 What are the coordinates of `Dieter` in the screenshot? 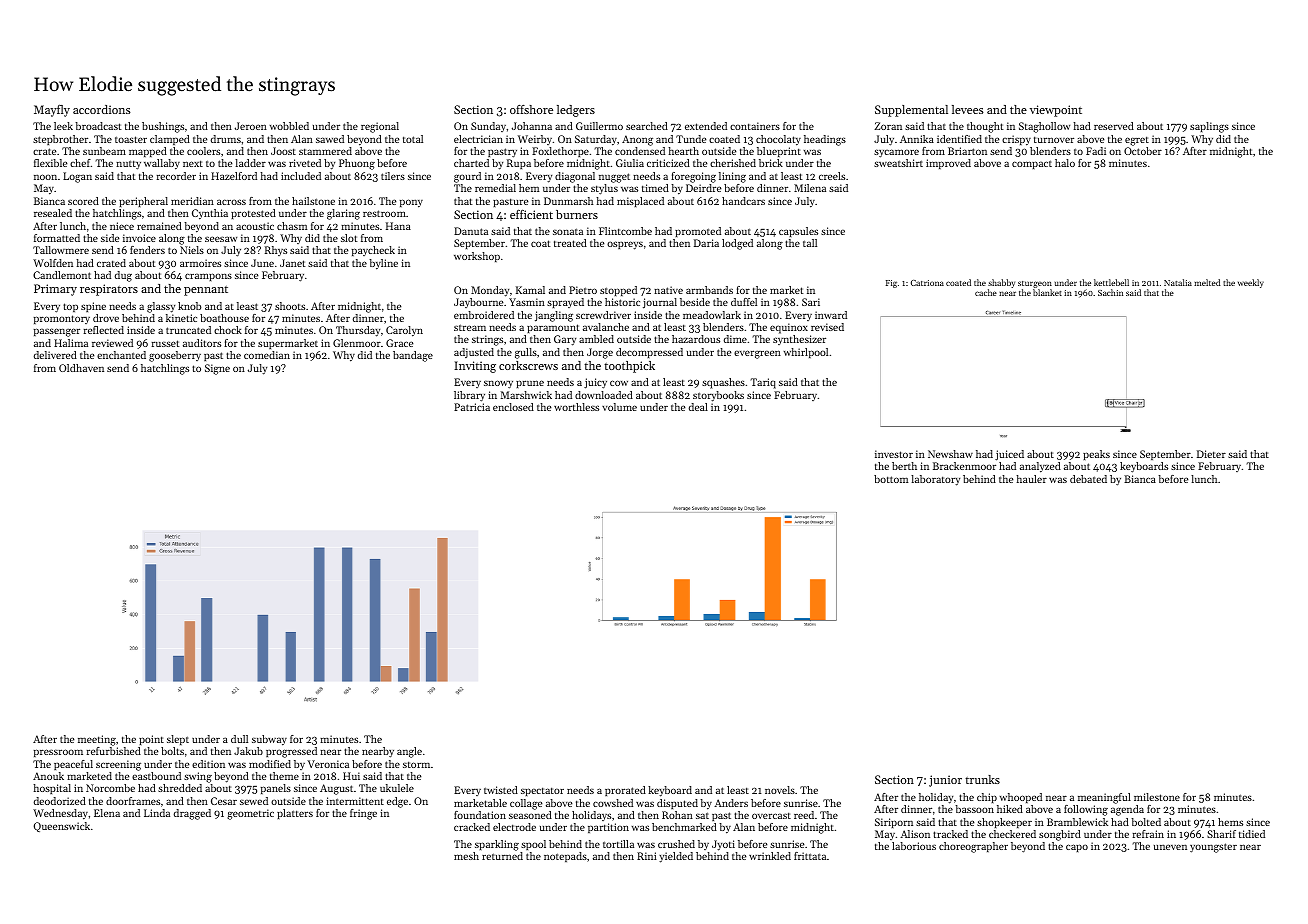 It's located at (1211, 454).
